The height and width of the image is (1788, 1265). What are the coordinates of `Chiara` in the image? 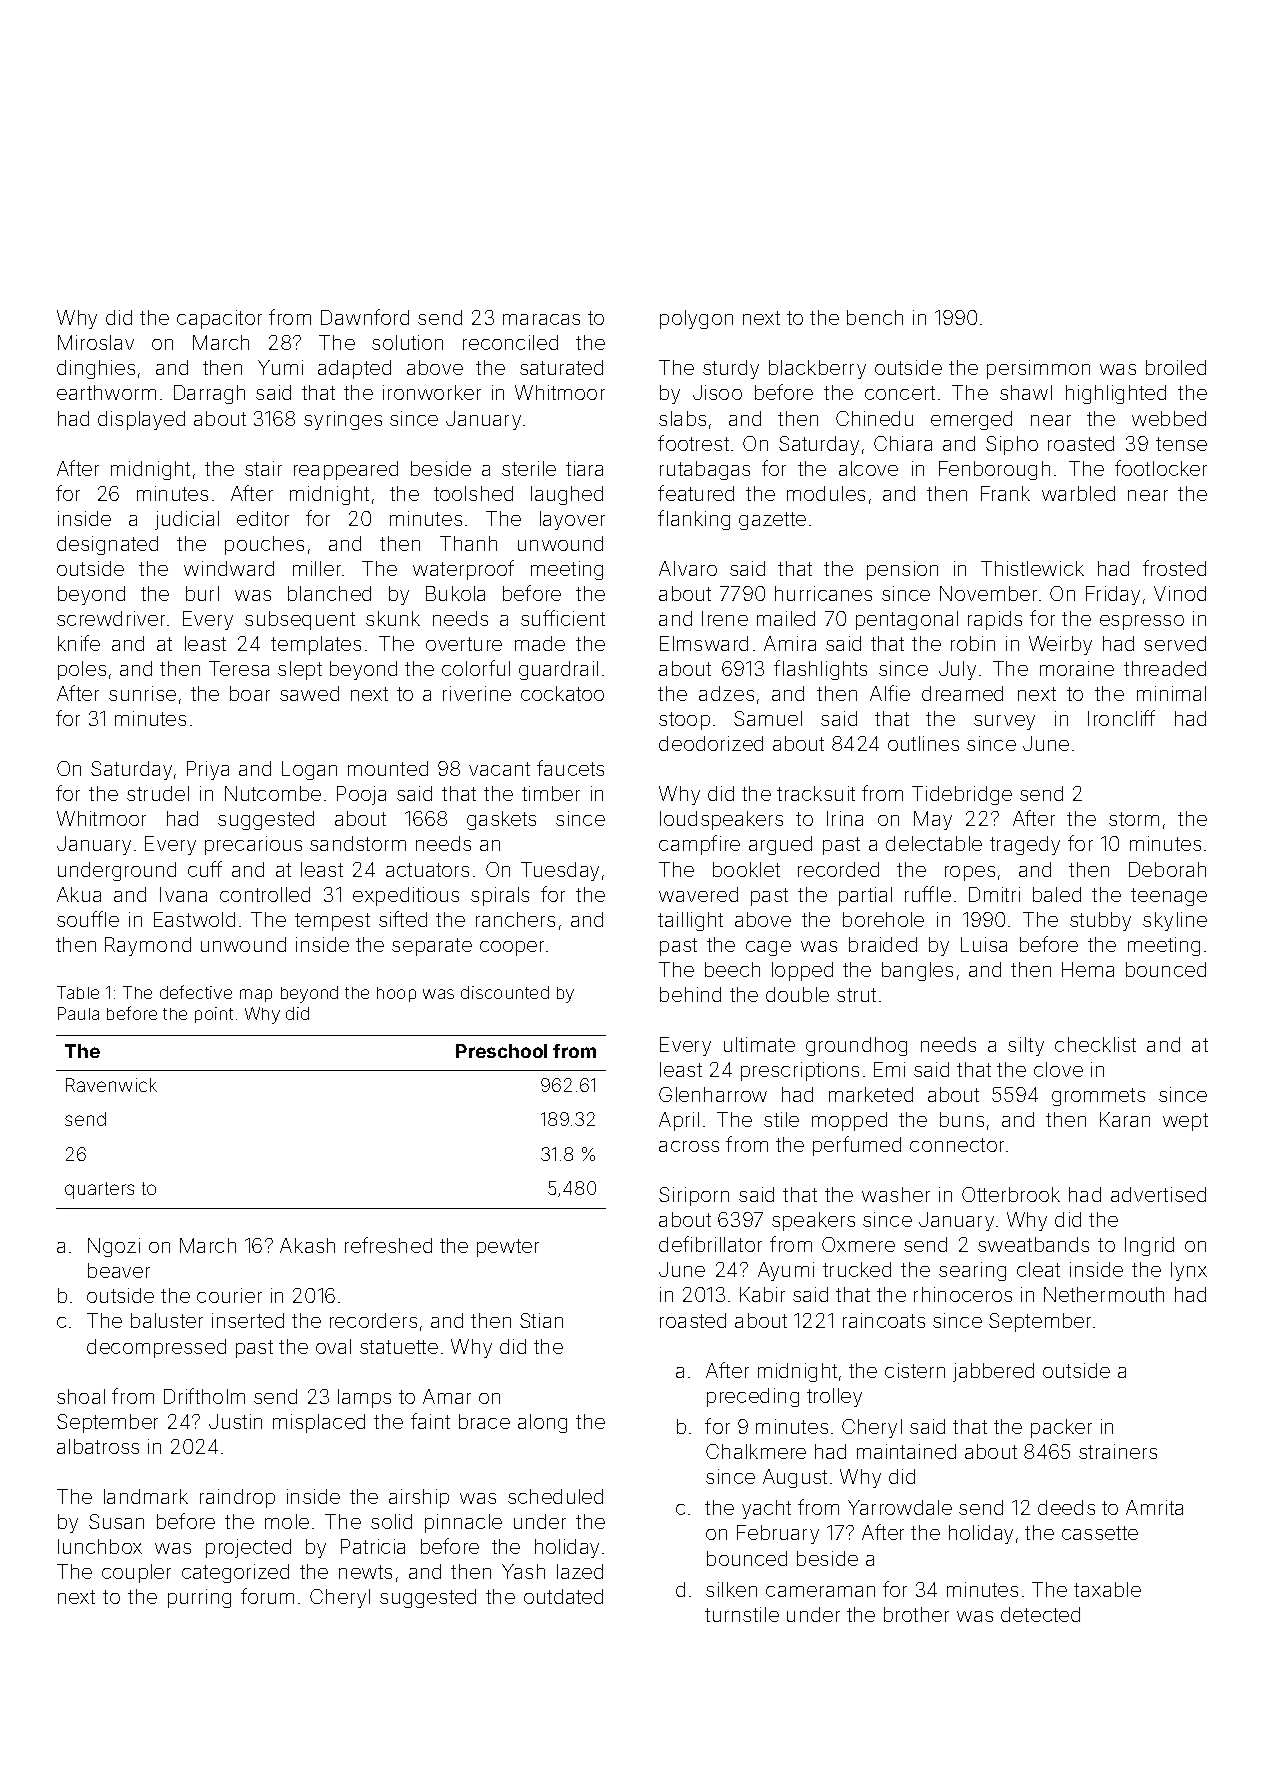 It's located at (903, 443).
